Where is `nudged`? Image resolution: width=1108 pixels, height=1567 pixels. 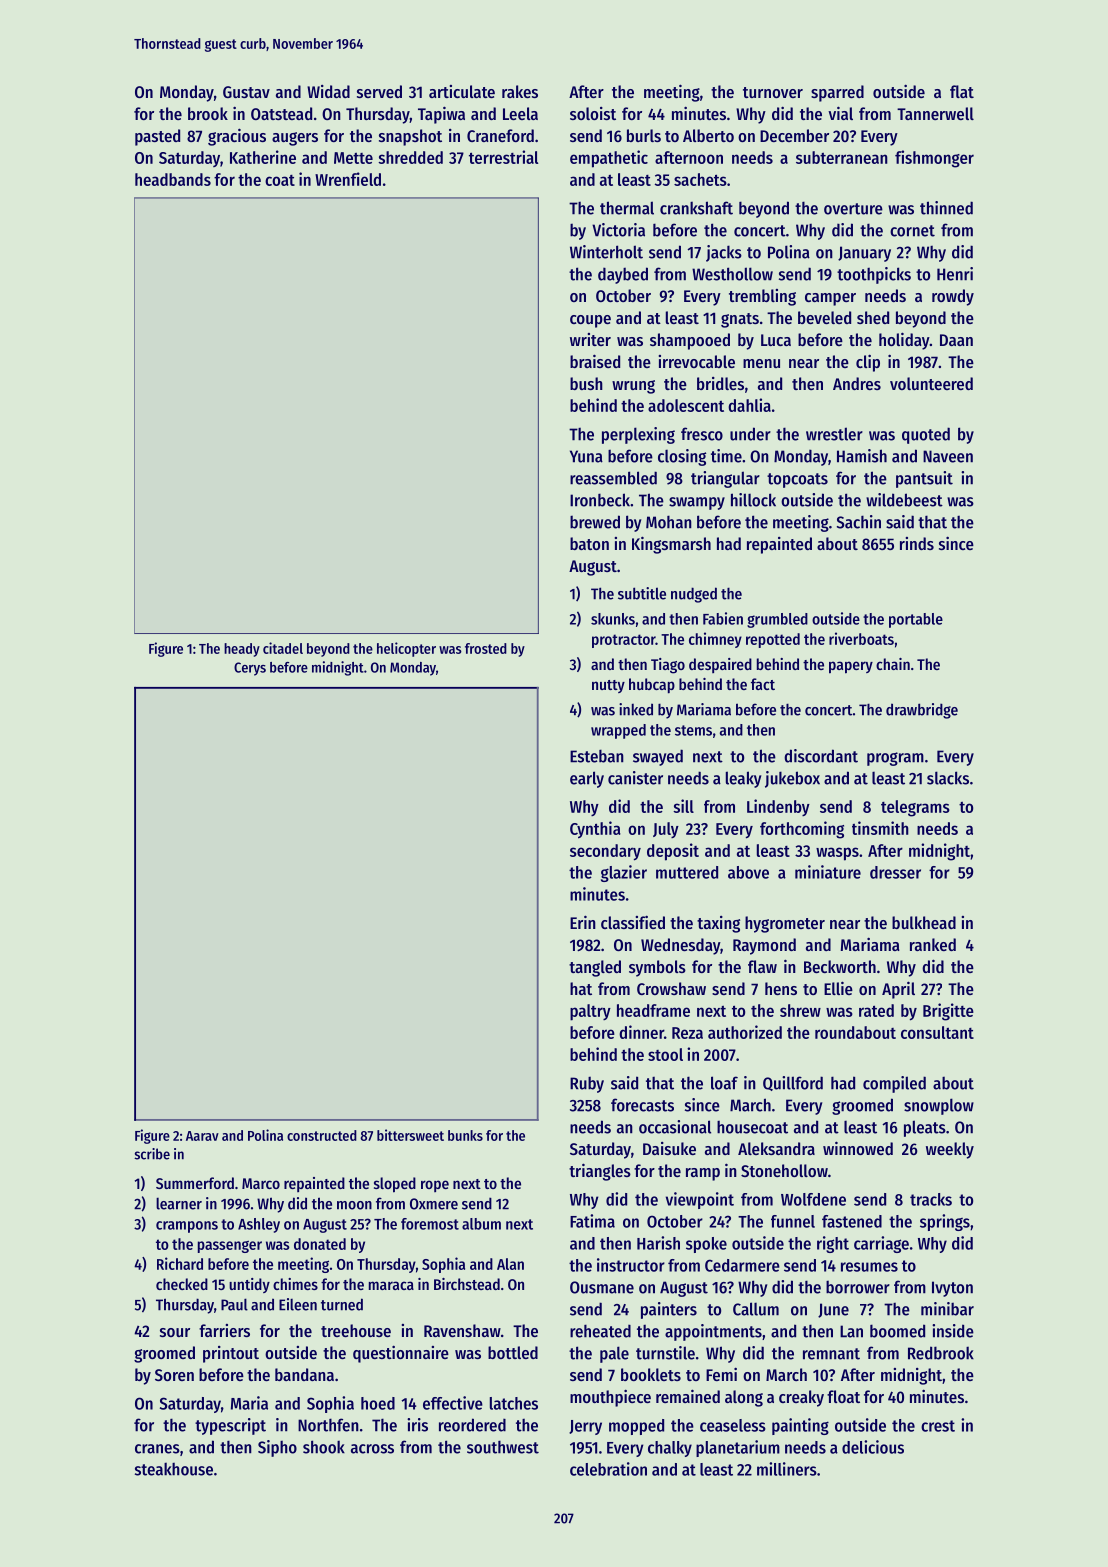 nudged is located at coordinates (694, 595).
